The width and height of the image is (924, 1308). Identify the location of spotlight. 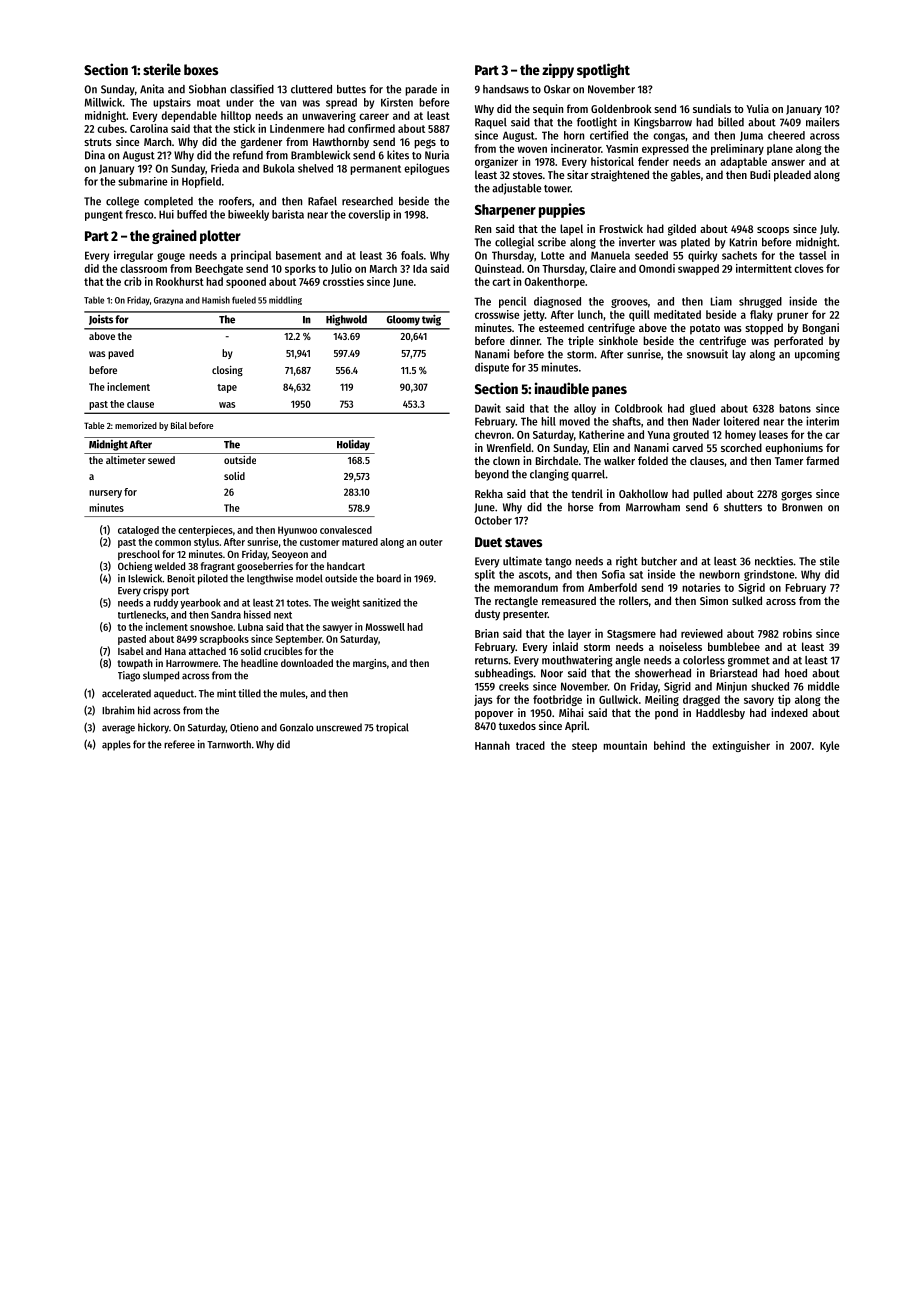
(603, 70).
